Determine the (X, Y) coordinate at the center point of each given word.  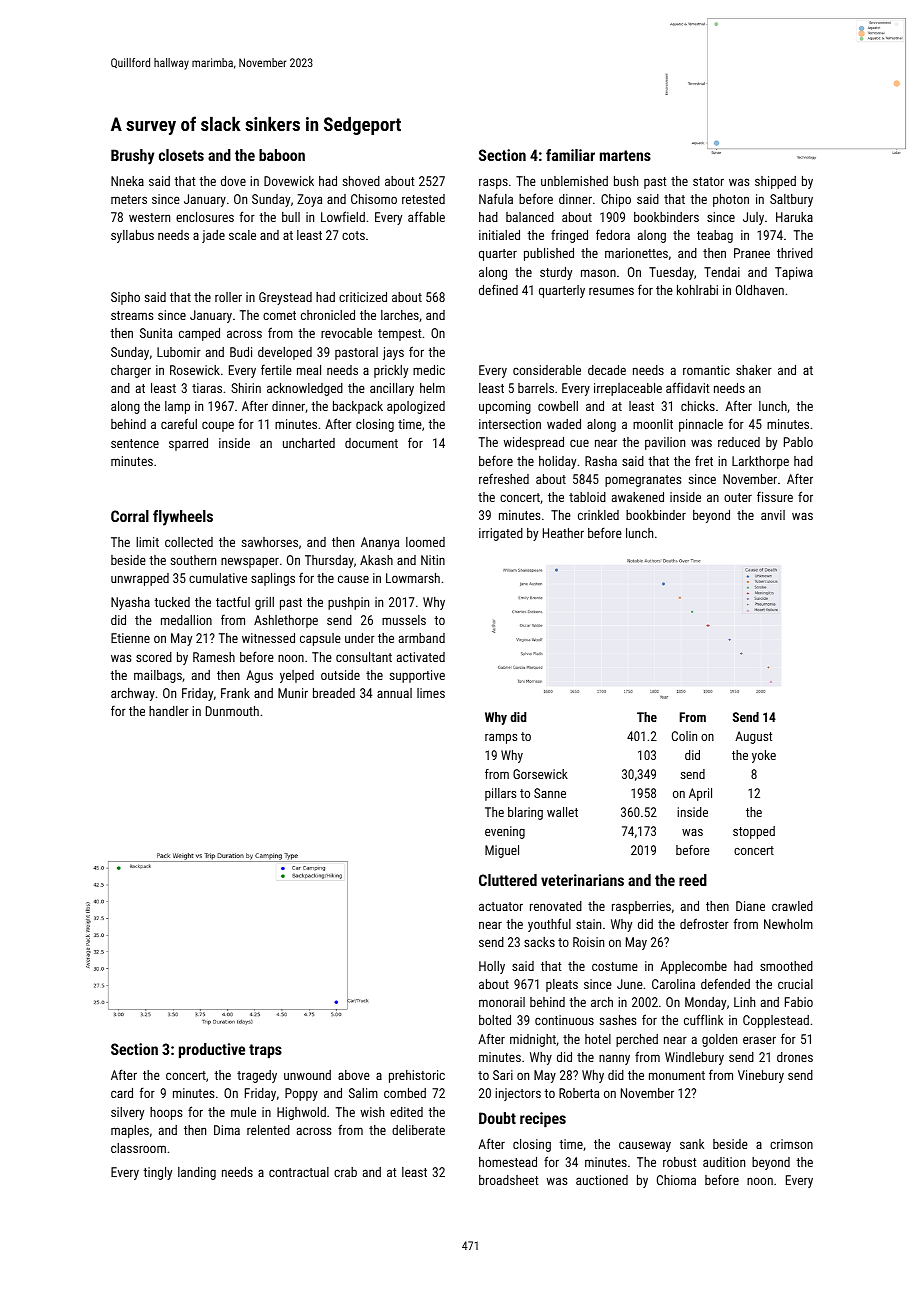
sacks (539, 942)
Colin (684, 736)
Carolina (673, 984)
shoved (361, 181)
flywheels (183, 518)
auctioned (602, 1180)
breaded (334, 693)
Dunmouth (232, 711)
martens (625, 155)
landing (197, 1173)
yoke (764, 756)
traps (265, 1051)
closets (181, 155)
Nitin (433, 560)
